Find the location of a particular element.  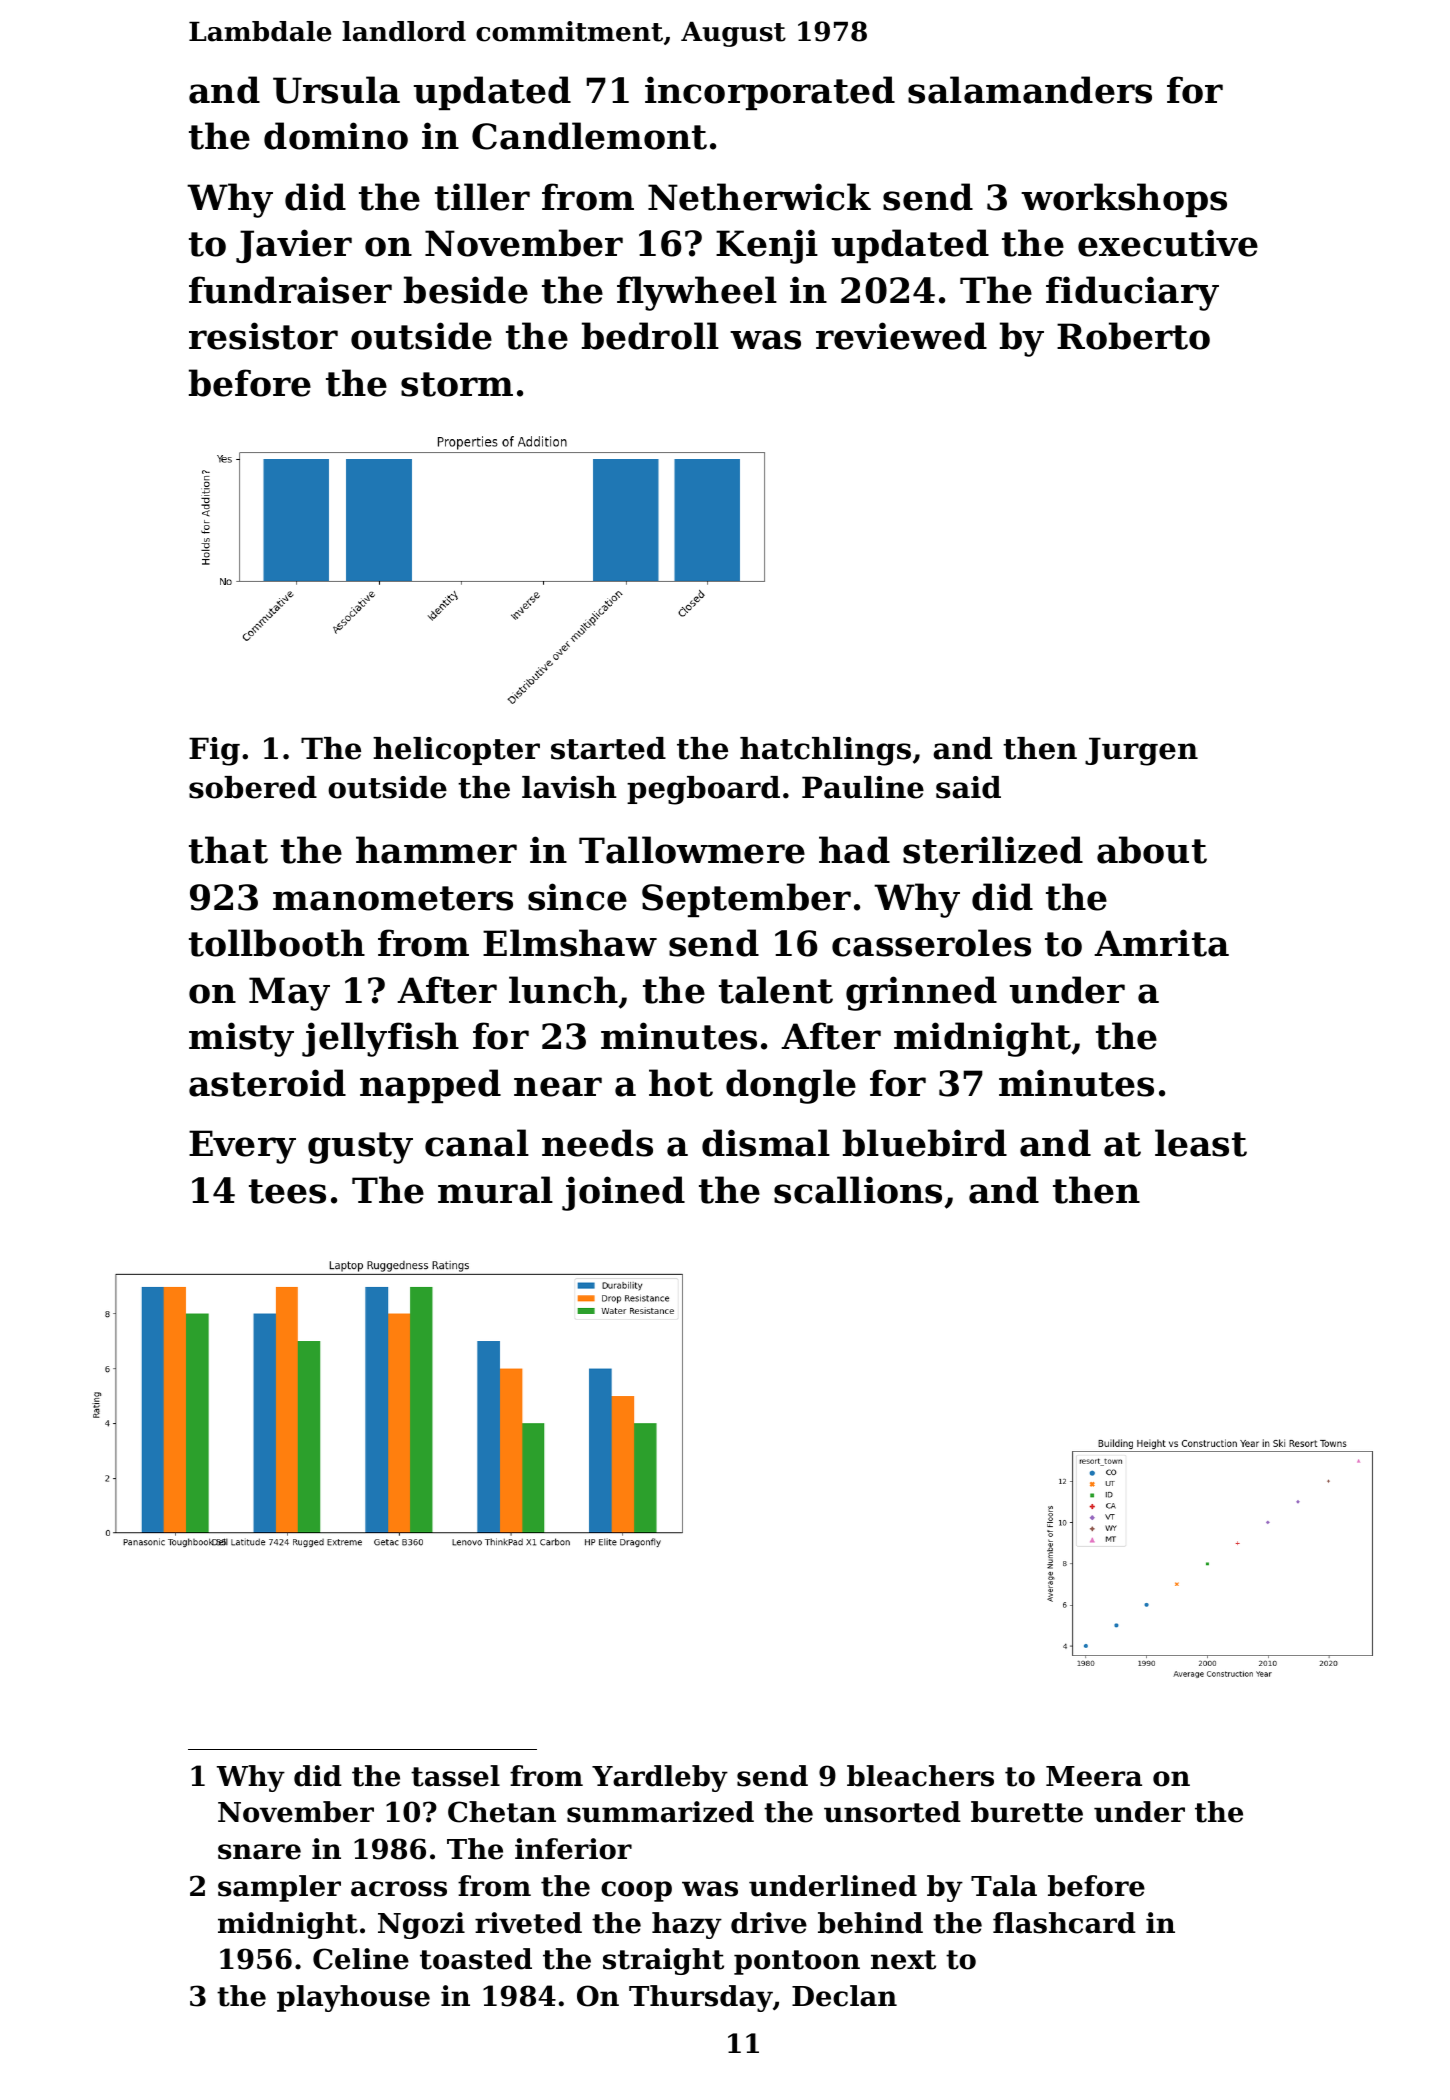

Roberto is located at coordinates (1133, 336).
